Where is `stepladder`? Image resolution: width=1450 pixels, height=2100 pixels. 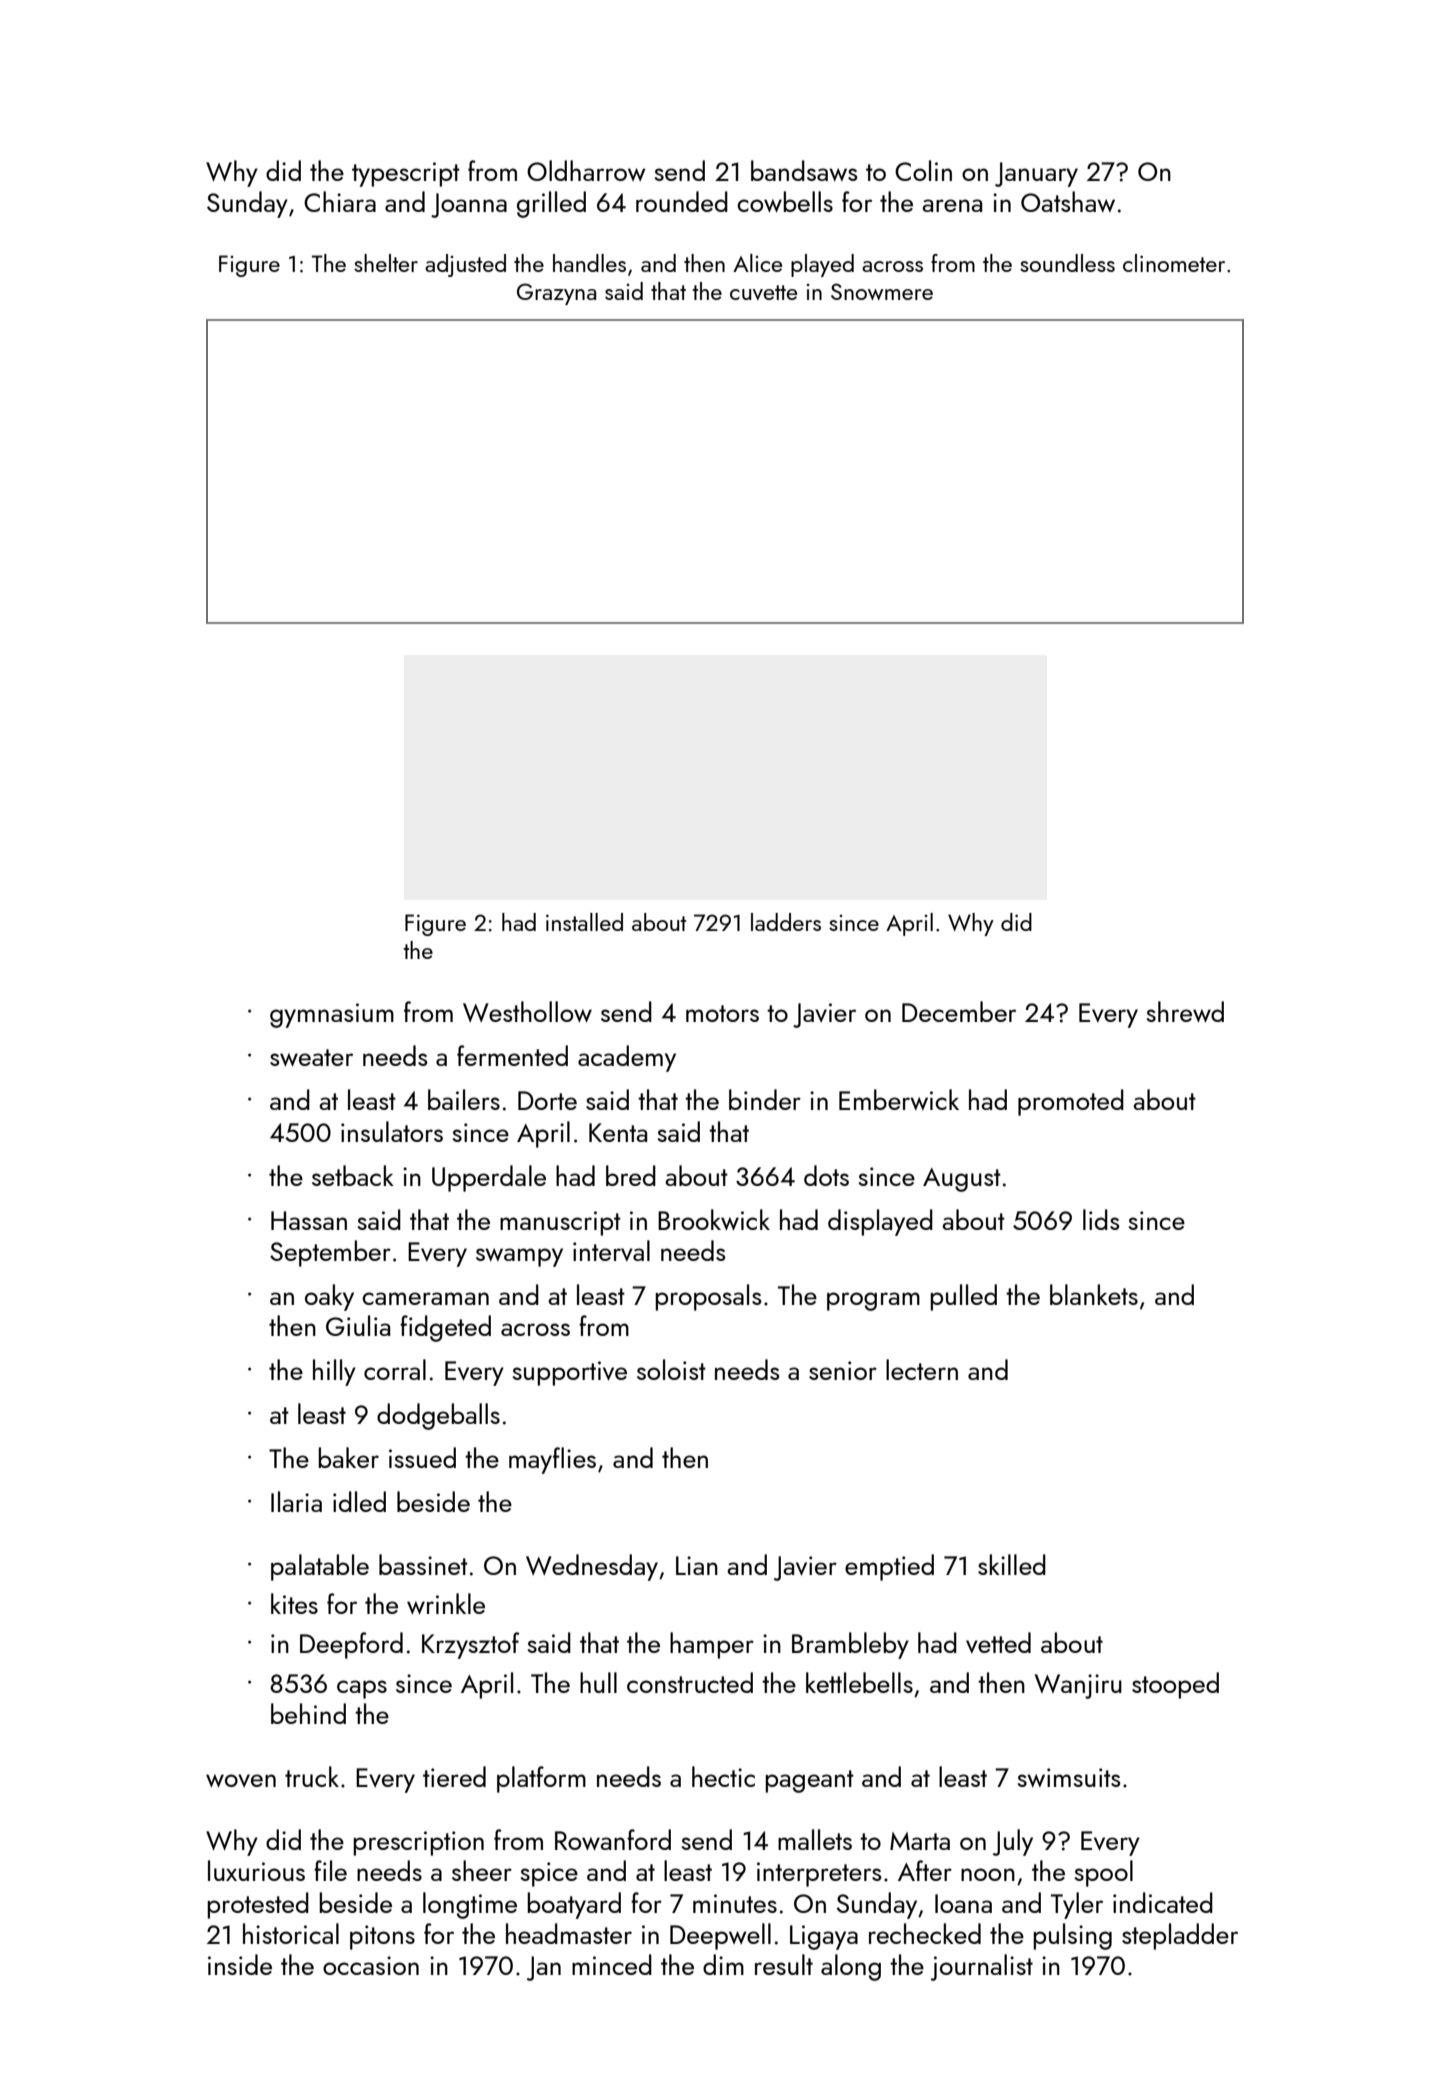
stepladder is located at coordinates (1180, 1936).
